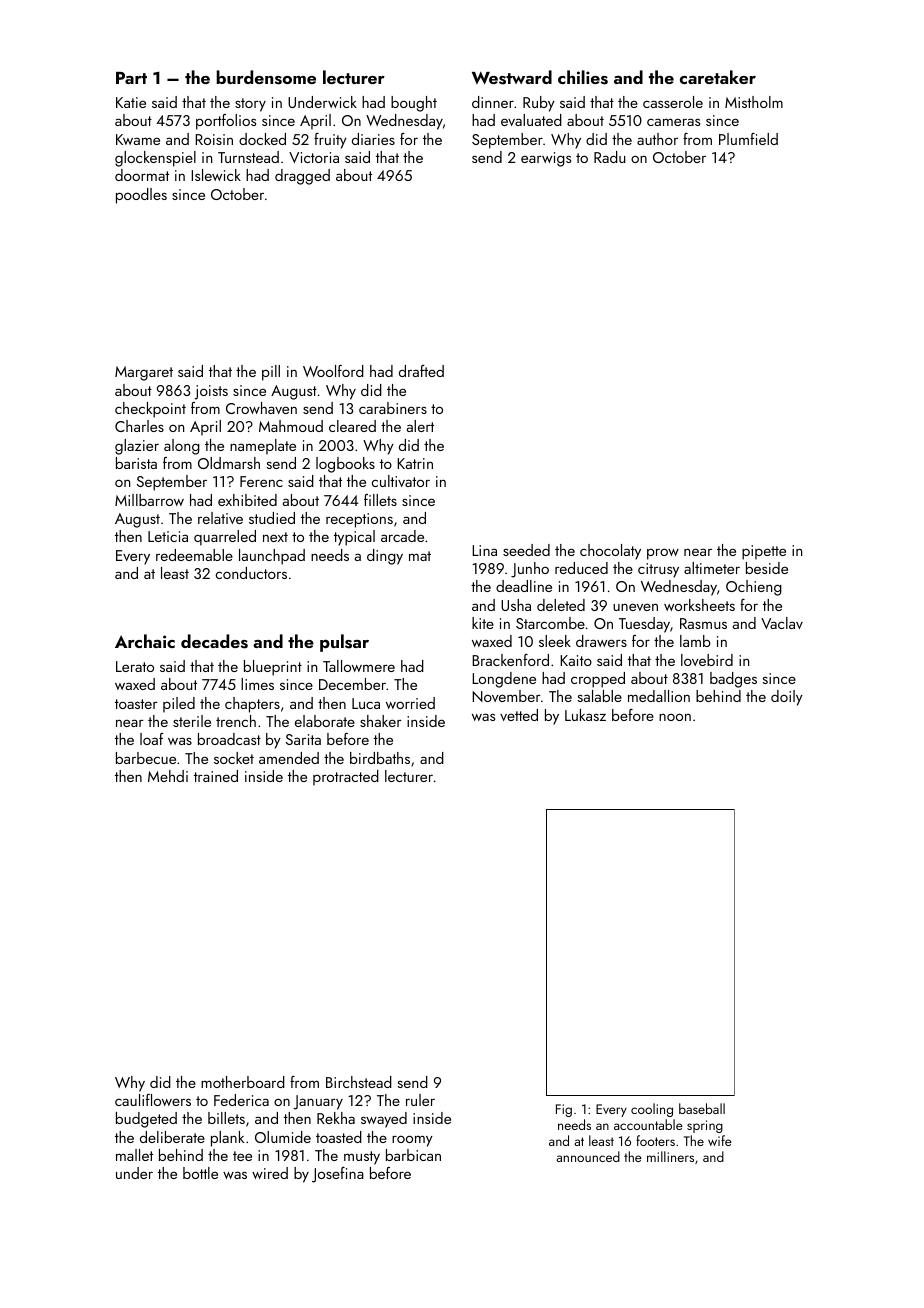 This screenshot has width=924, height=1308. Describe the element at coordinates (675, 717) in the screenshot. I see `noon` at that location.
